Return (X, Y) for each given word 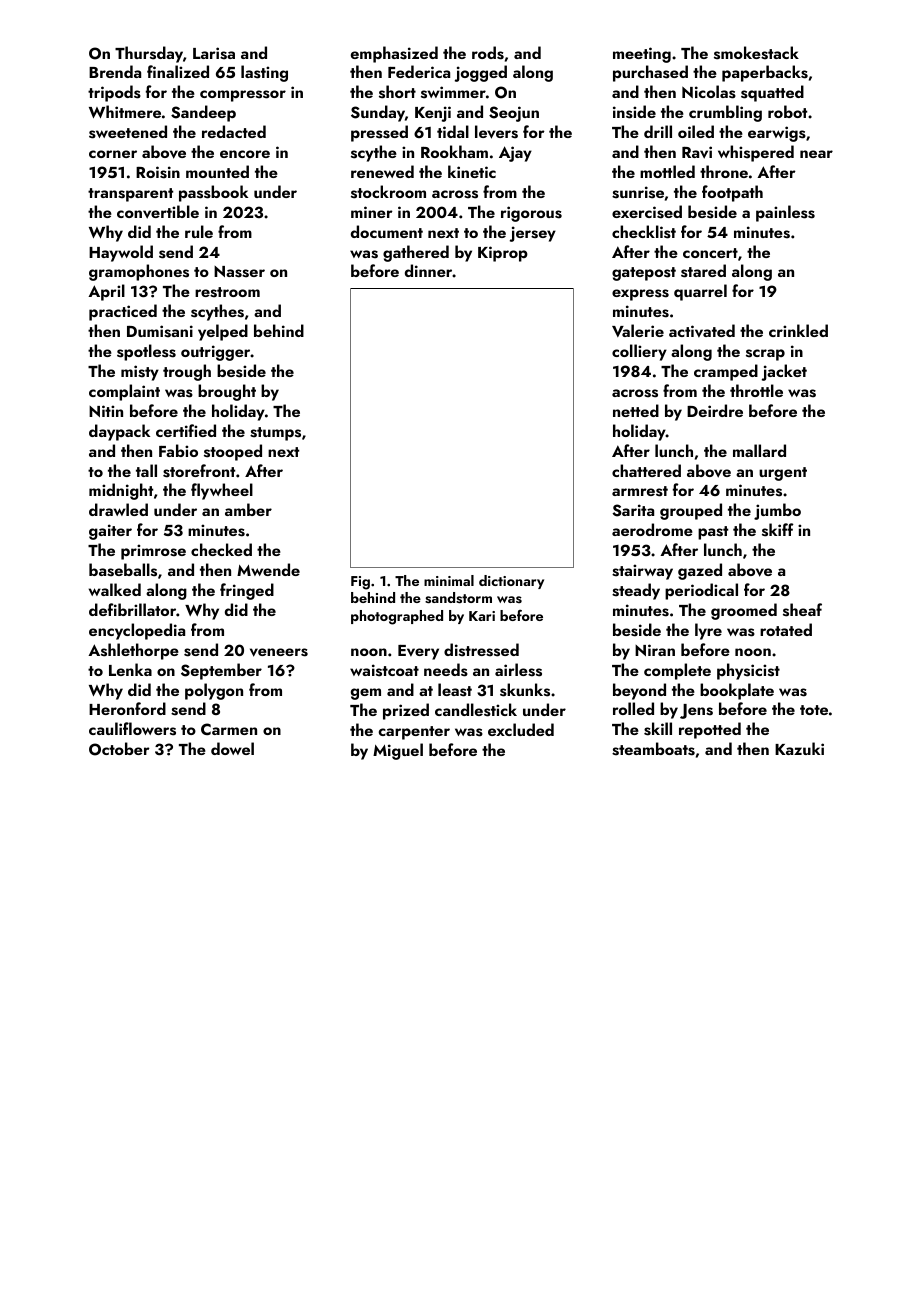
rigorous (531, 214)
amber (248, 509)
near (816, 154)
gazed (700, 571)
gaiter (110, 532)
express (640, 295)
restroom (227, 292)
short (397, 92)
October (119, 749)
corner (113, 154)
